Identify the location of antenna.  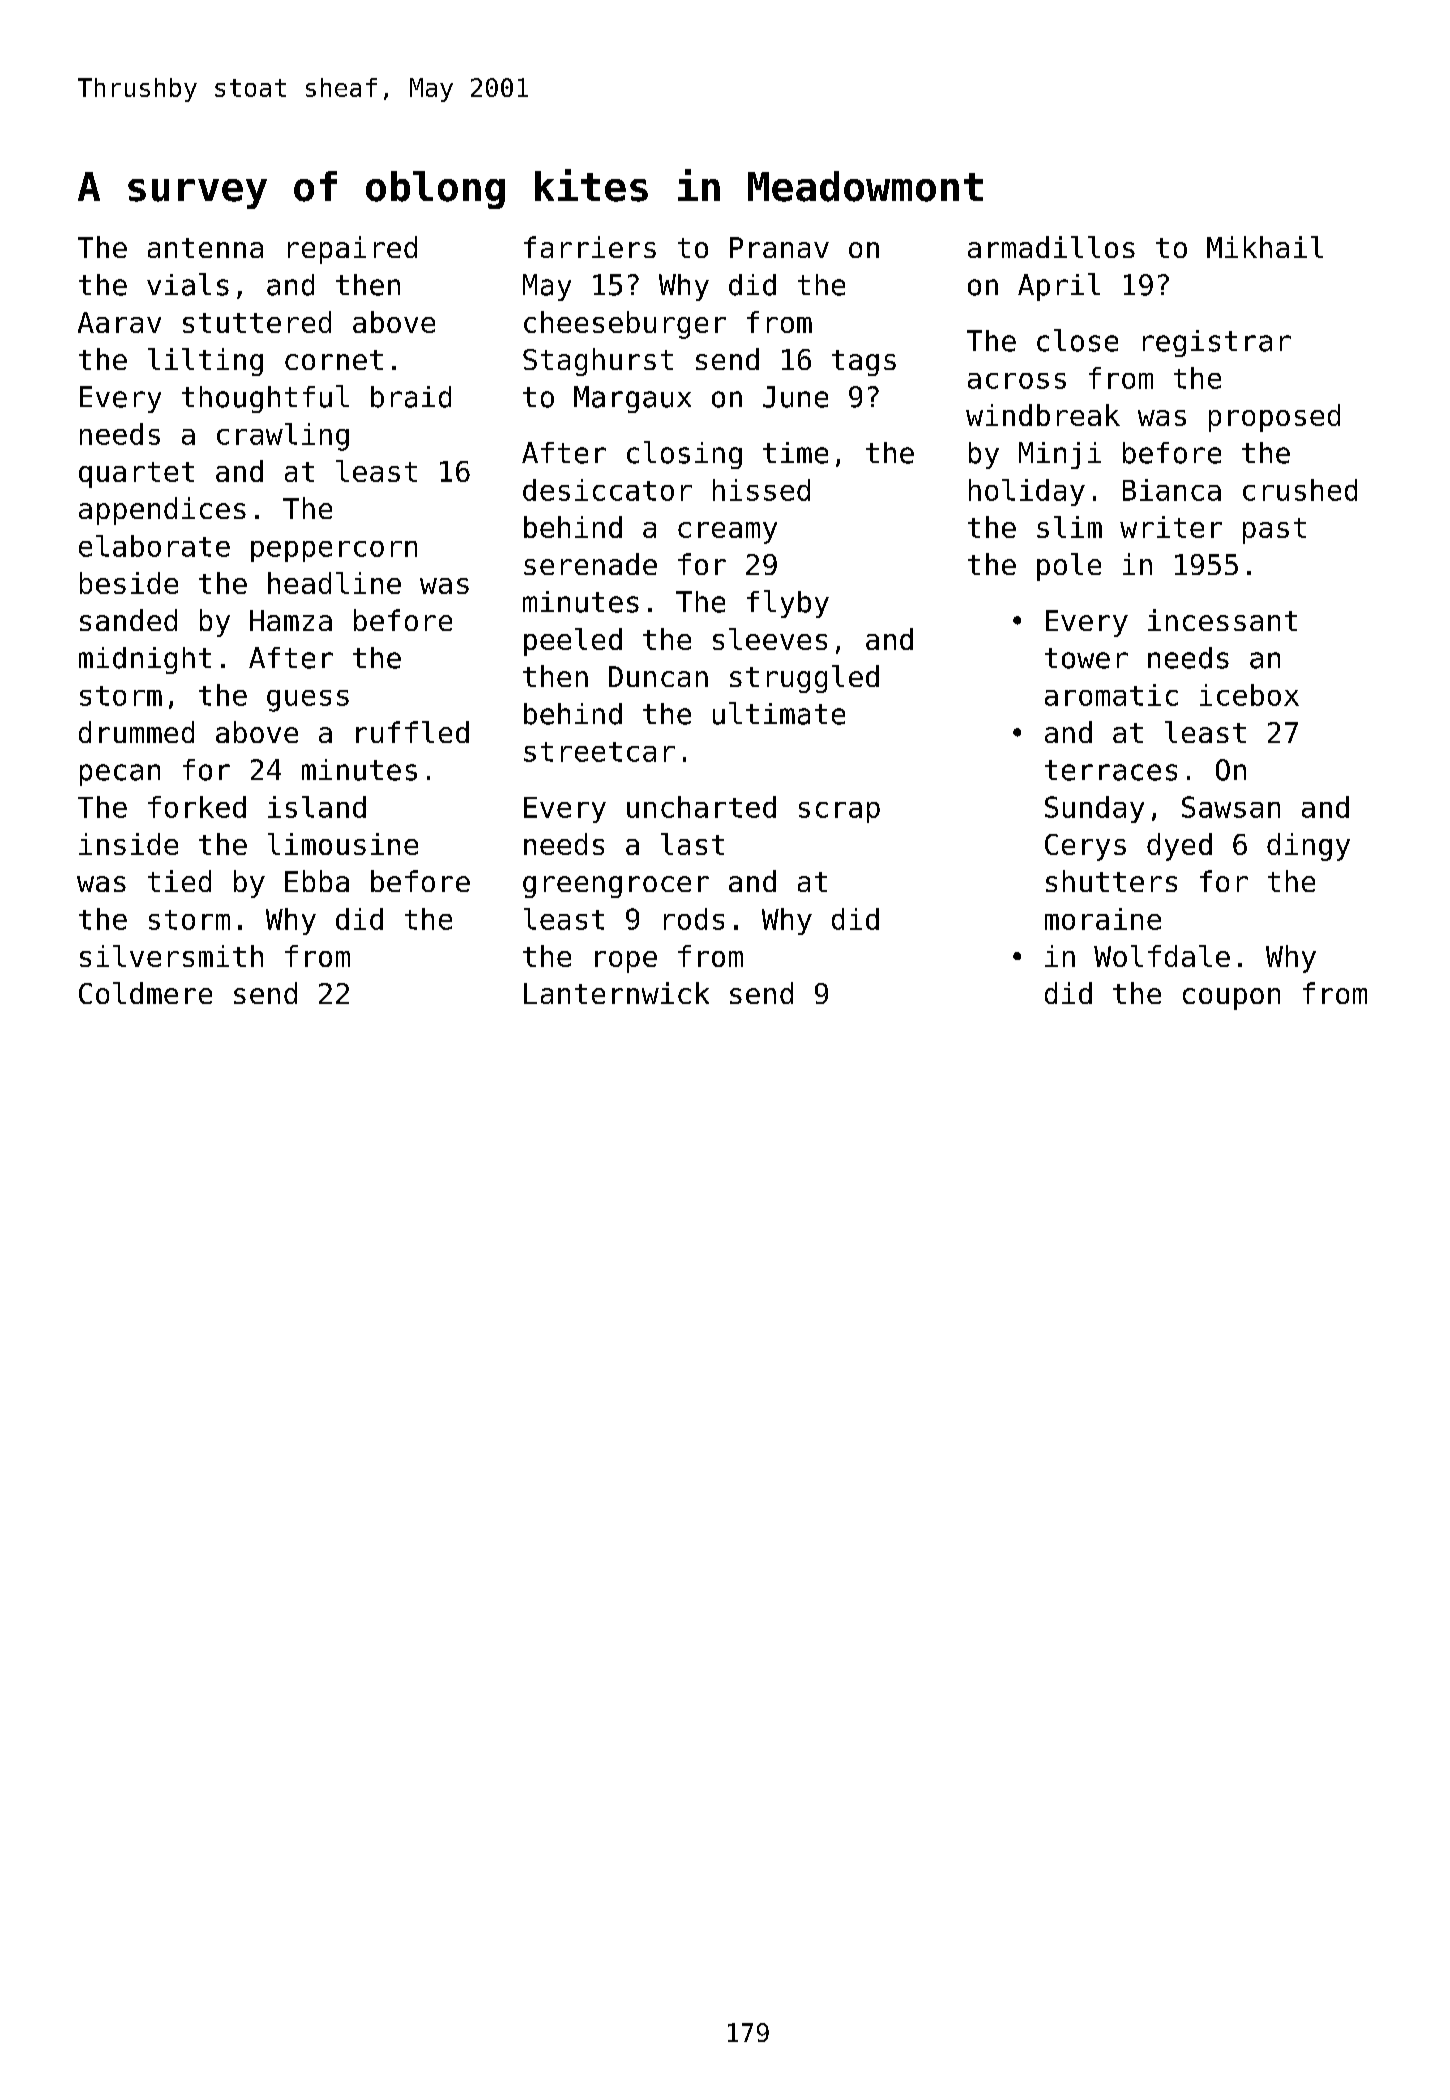
(205, 248).
